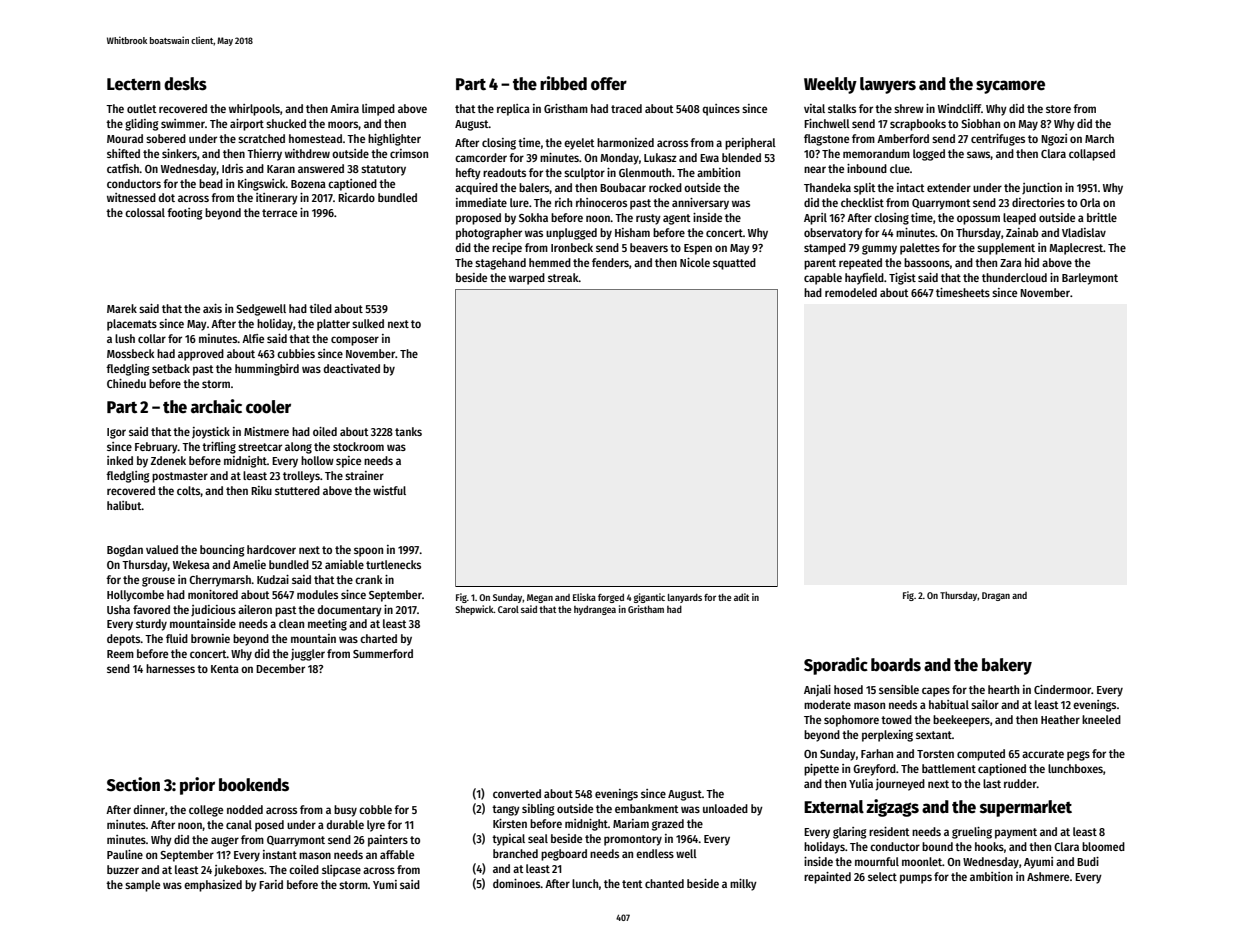 This document has width=1233, height=952. What do you see at coordinates (996, 596) in the document?
I see `Dragan` at bounding box center [996, 596].
